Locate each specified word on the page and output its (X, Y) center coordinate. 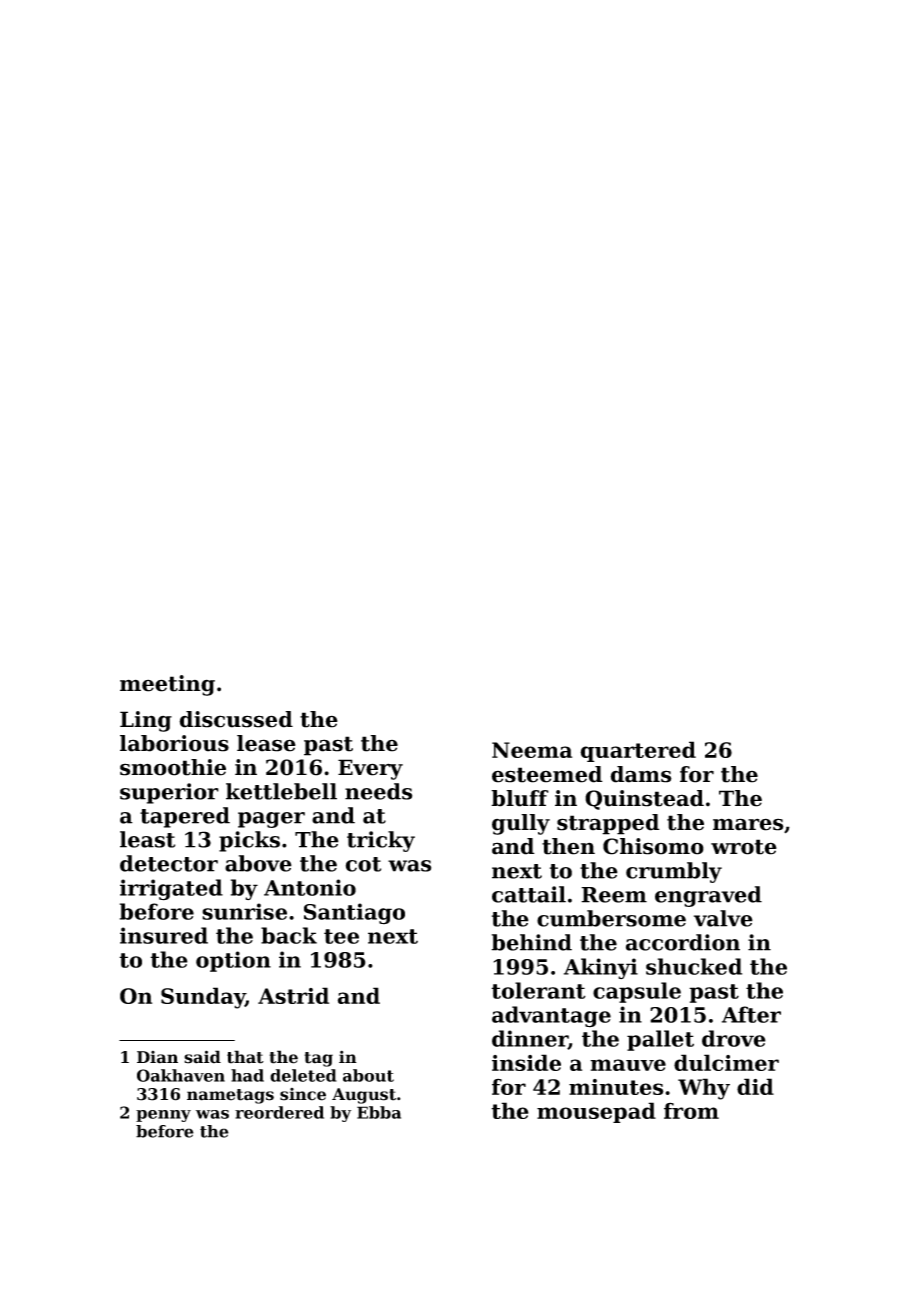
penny (163, 1116)
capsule (637, 992)
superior (169, 793)
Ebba (379, 1112)
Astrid (293, 995)
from (691, 1110)
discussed (236, 719)
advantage (551, 1017)
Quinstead (644, 800)
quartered (638, 751)
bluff (520, 798)
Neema (532, 750)
